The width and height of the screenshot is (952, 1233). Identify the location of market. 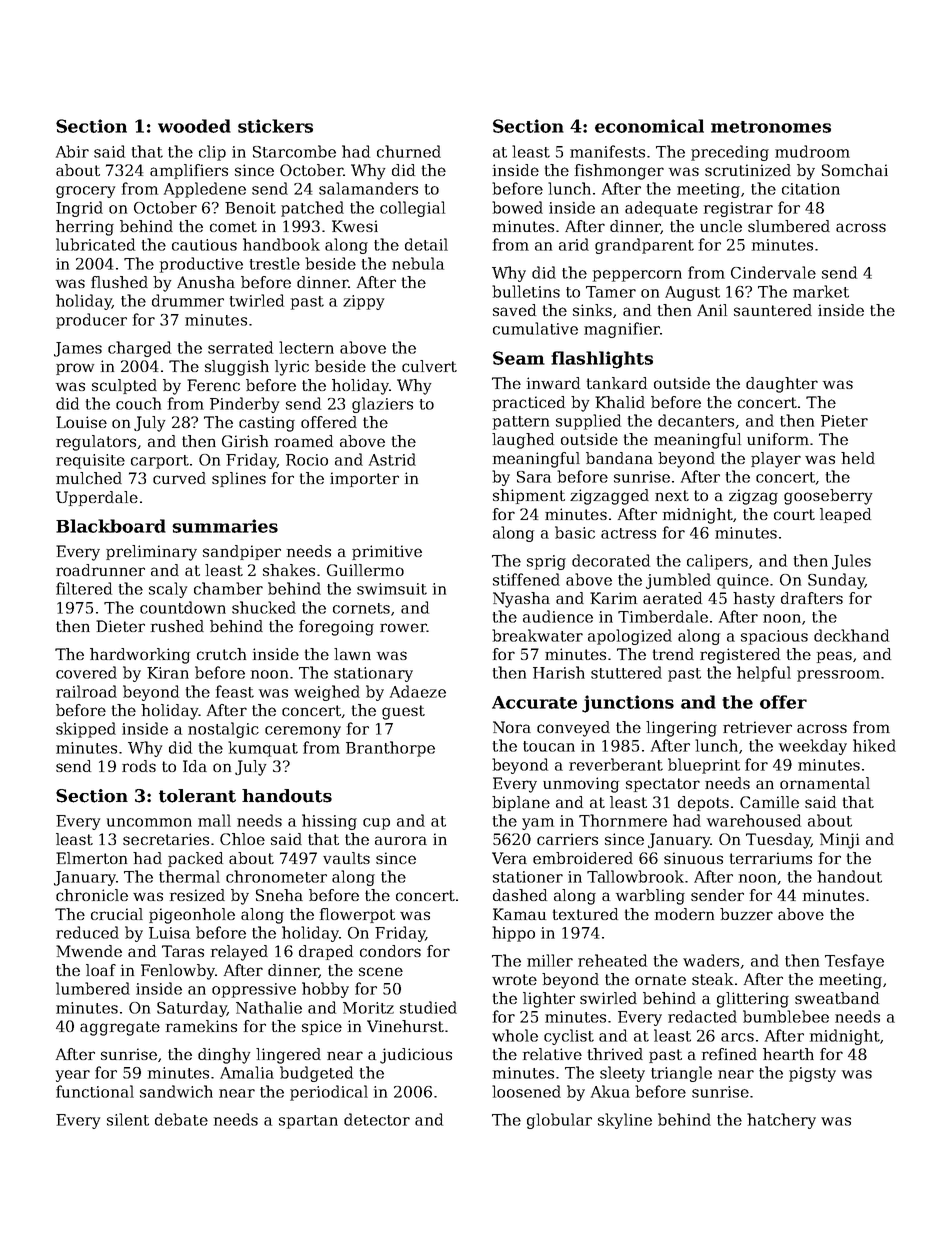
(821, 291).
